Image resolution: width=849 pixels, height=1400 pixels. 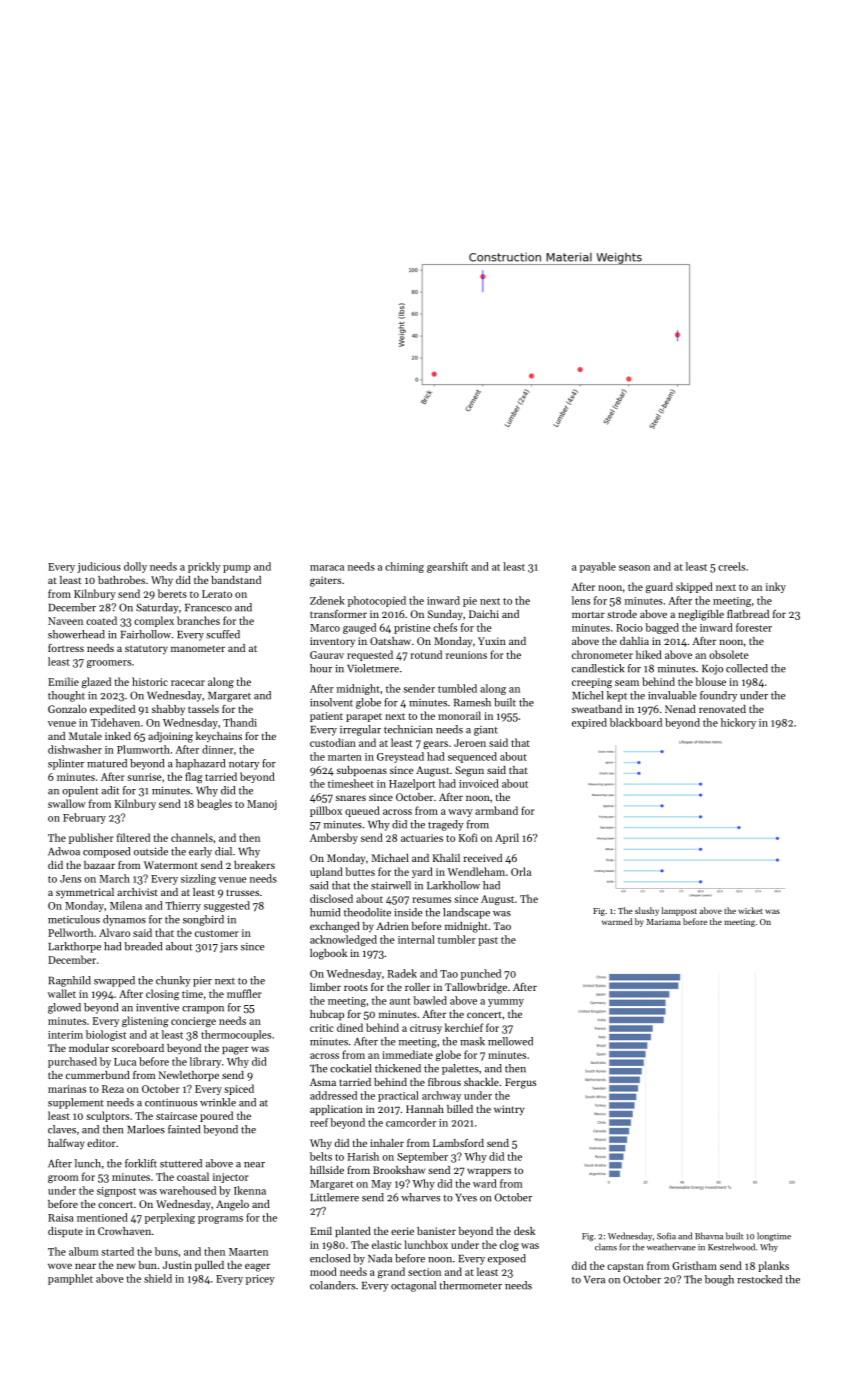 I want to click on Marloes, so click(x=146, y=1129).
